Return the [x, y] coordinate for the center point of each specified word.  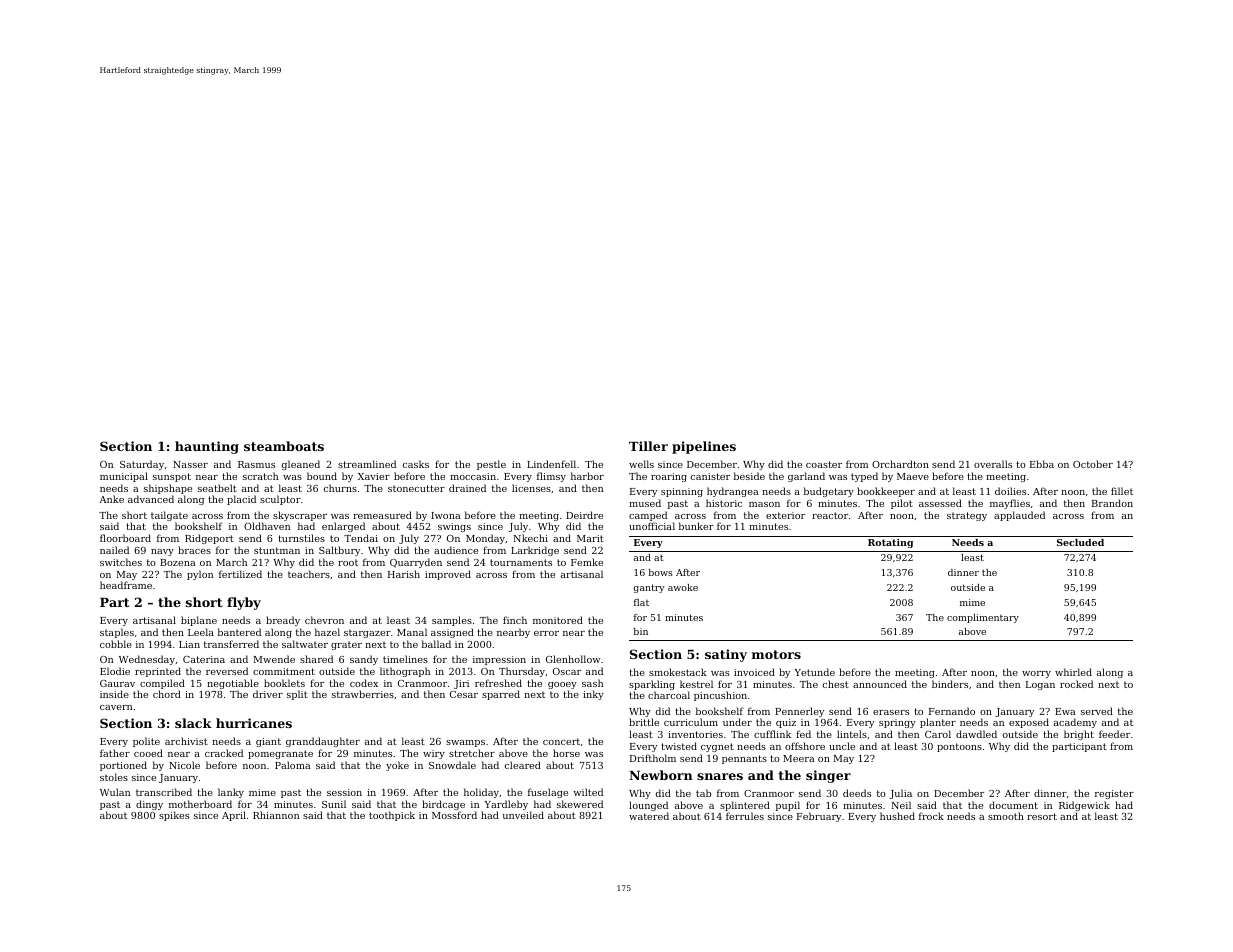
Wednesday [147, 660]
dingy [149, 805]
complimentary [983, 618]
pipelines [704, 447]
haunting [207, 447]
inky [593, 695]
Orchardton [900, 464]
